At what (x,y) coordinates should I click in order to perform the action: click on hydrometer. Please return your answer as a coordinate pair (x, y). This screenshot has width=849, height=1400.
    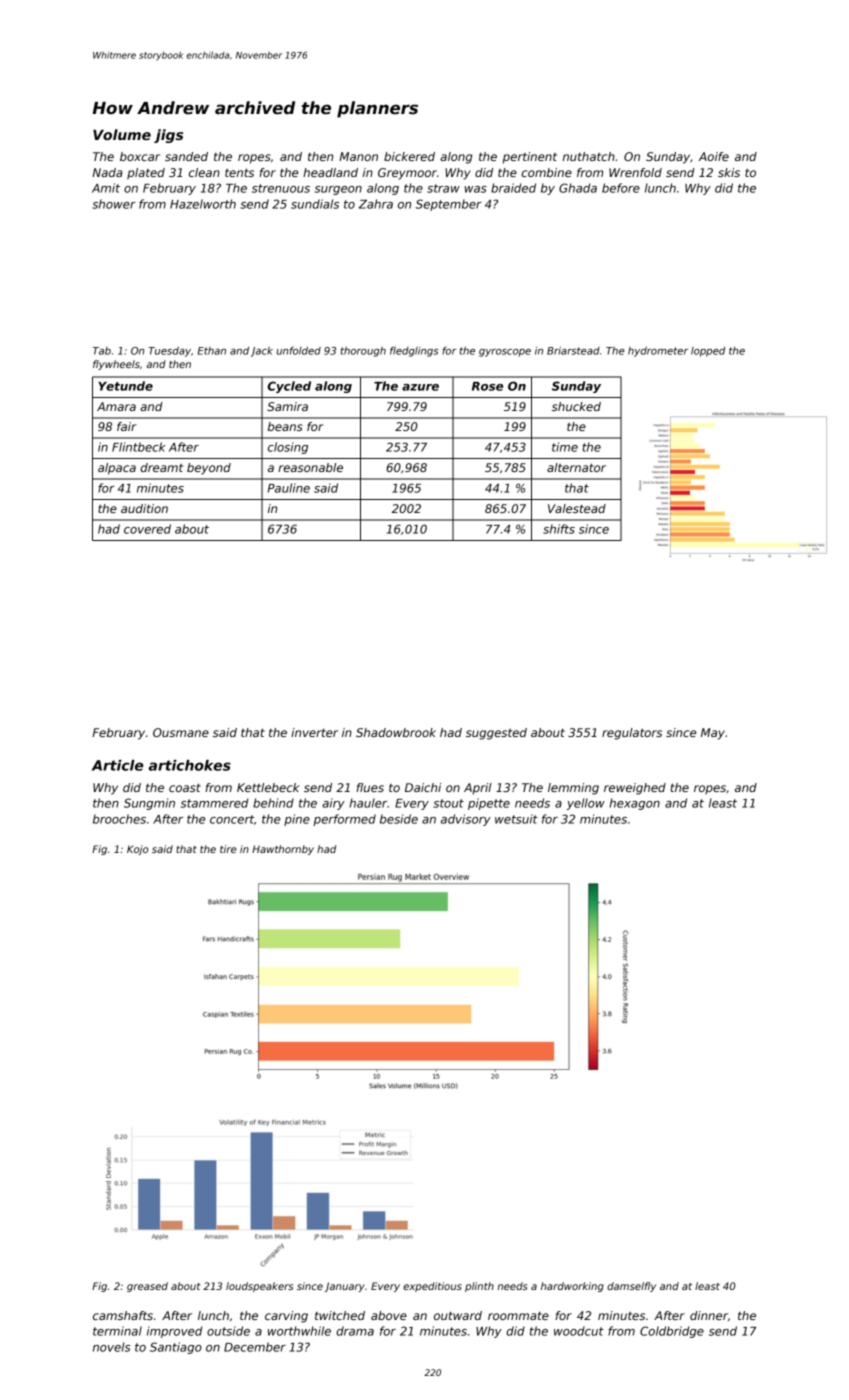
    Looking at the image, I should click on (658, 352).
